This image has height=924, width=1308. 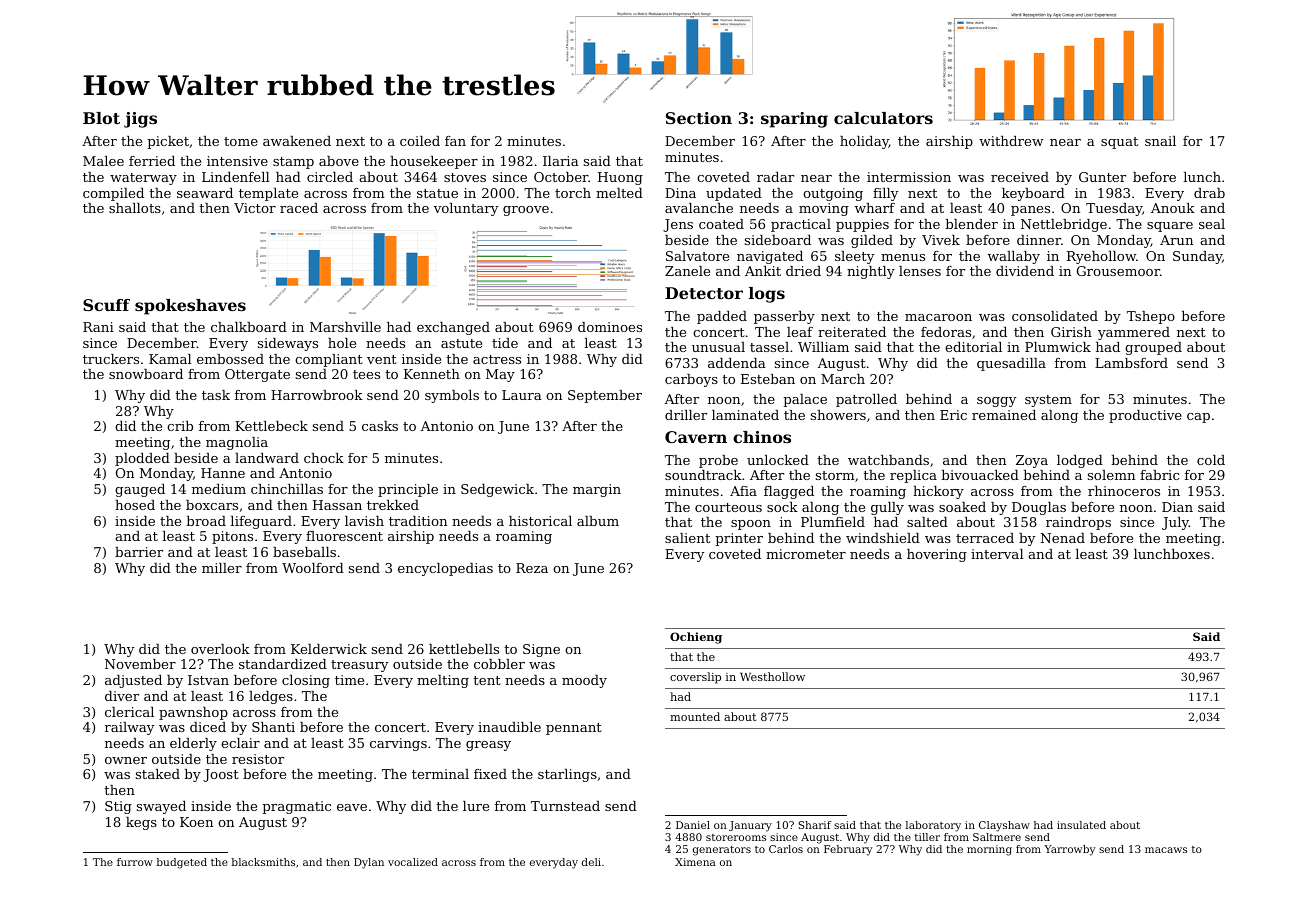 What do you see at coordinates (206, 521) in the image?
I see `broad` at bounding box center [206, 521].
